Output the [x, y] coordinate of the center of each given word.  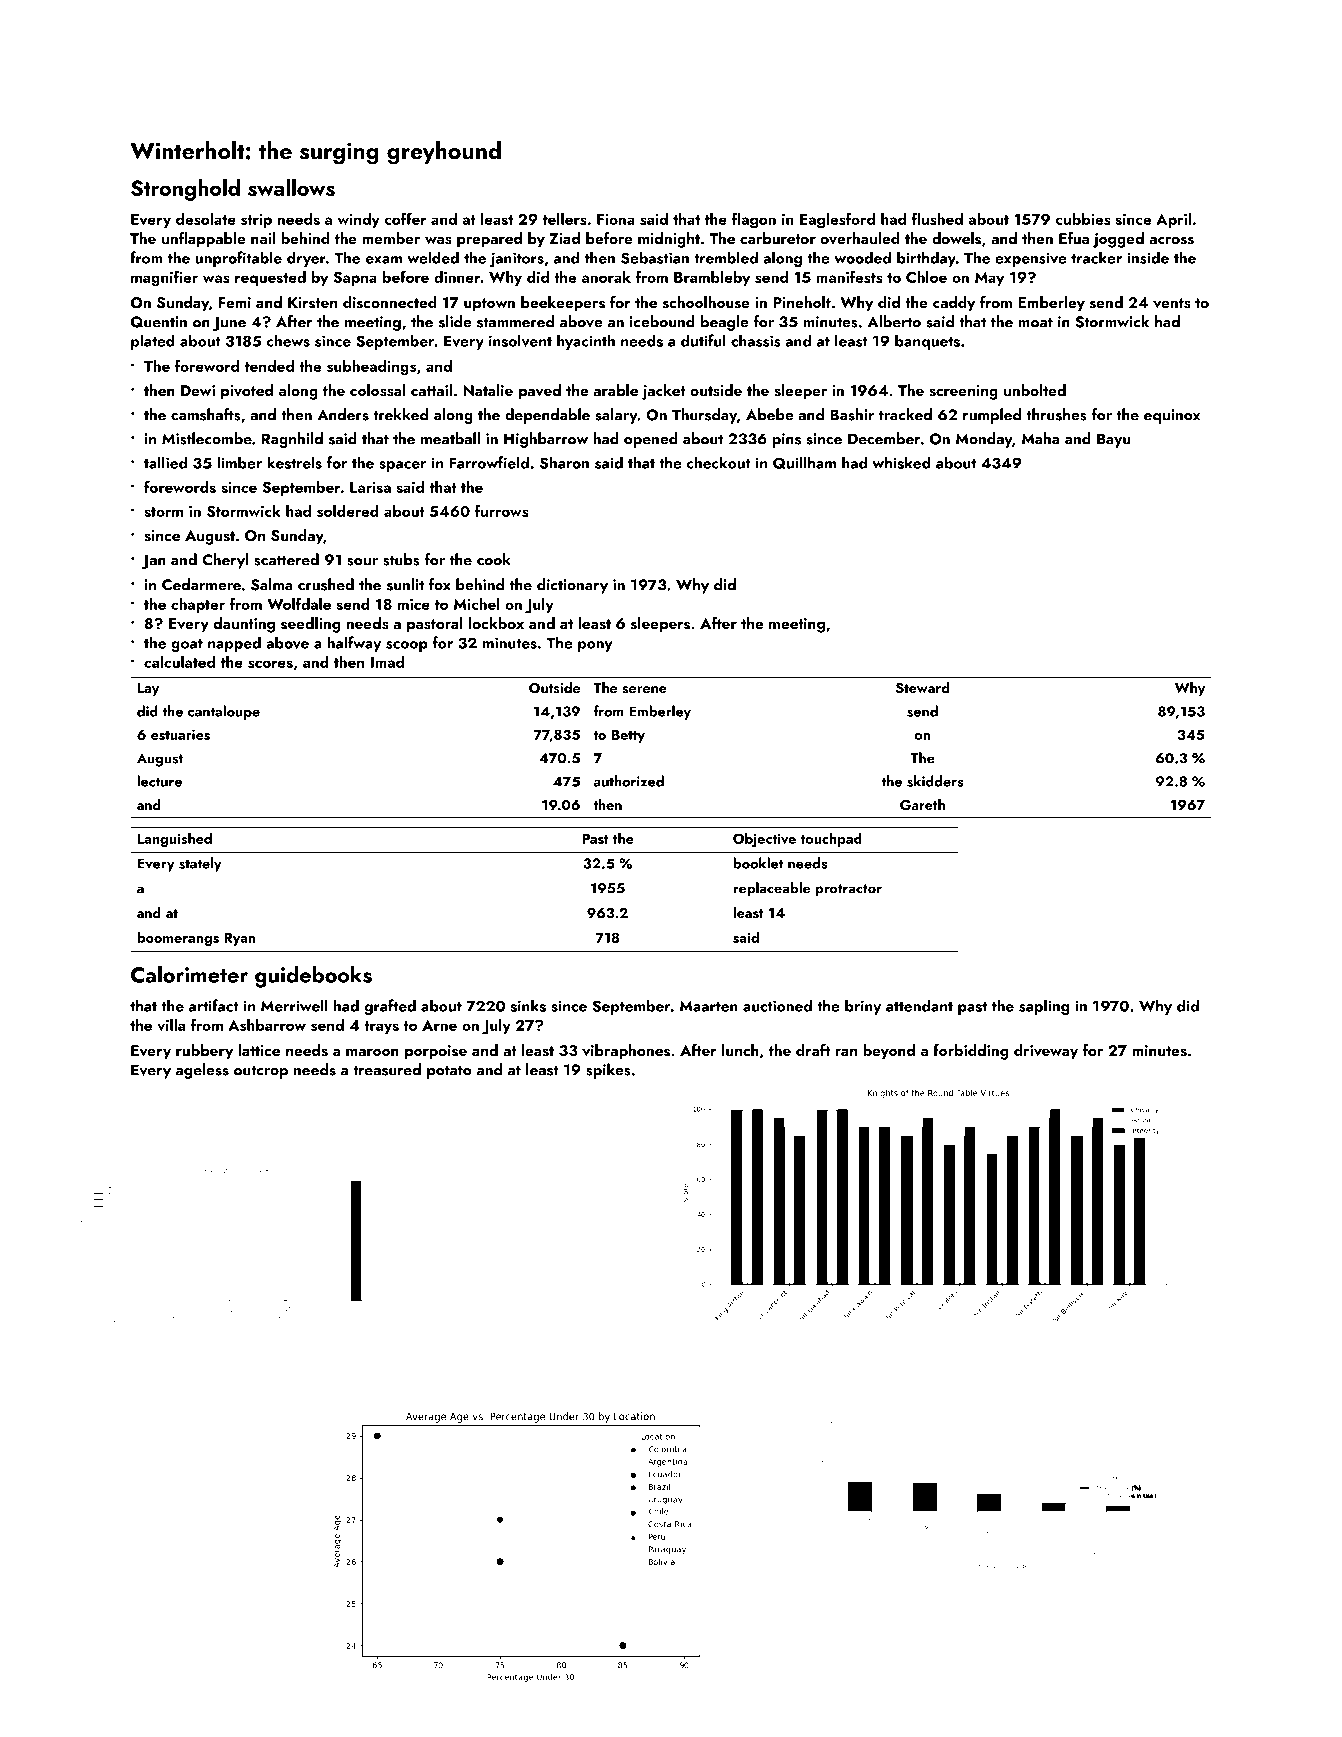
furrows [502, 510]
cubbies [1083, 219]
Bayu [1113, 440]
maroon [372, 1052]
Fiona [616, 219]
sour [362, 562]
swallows [291, 187]
